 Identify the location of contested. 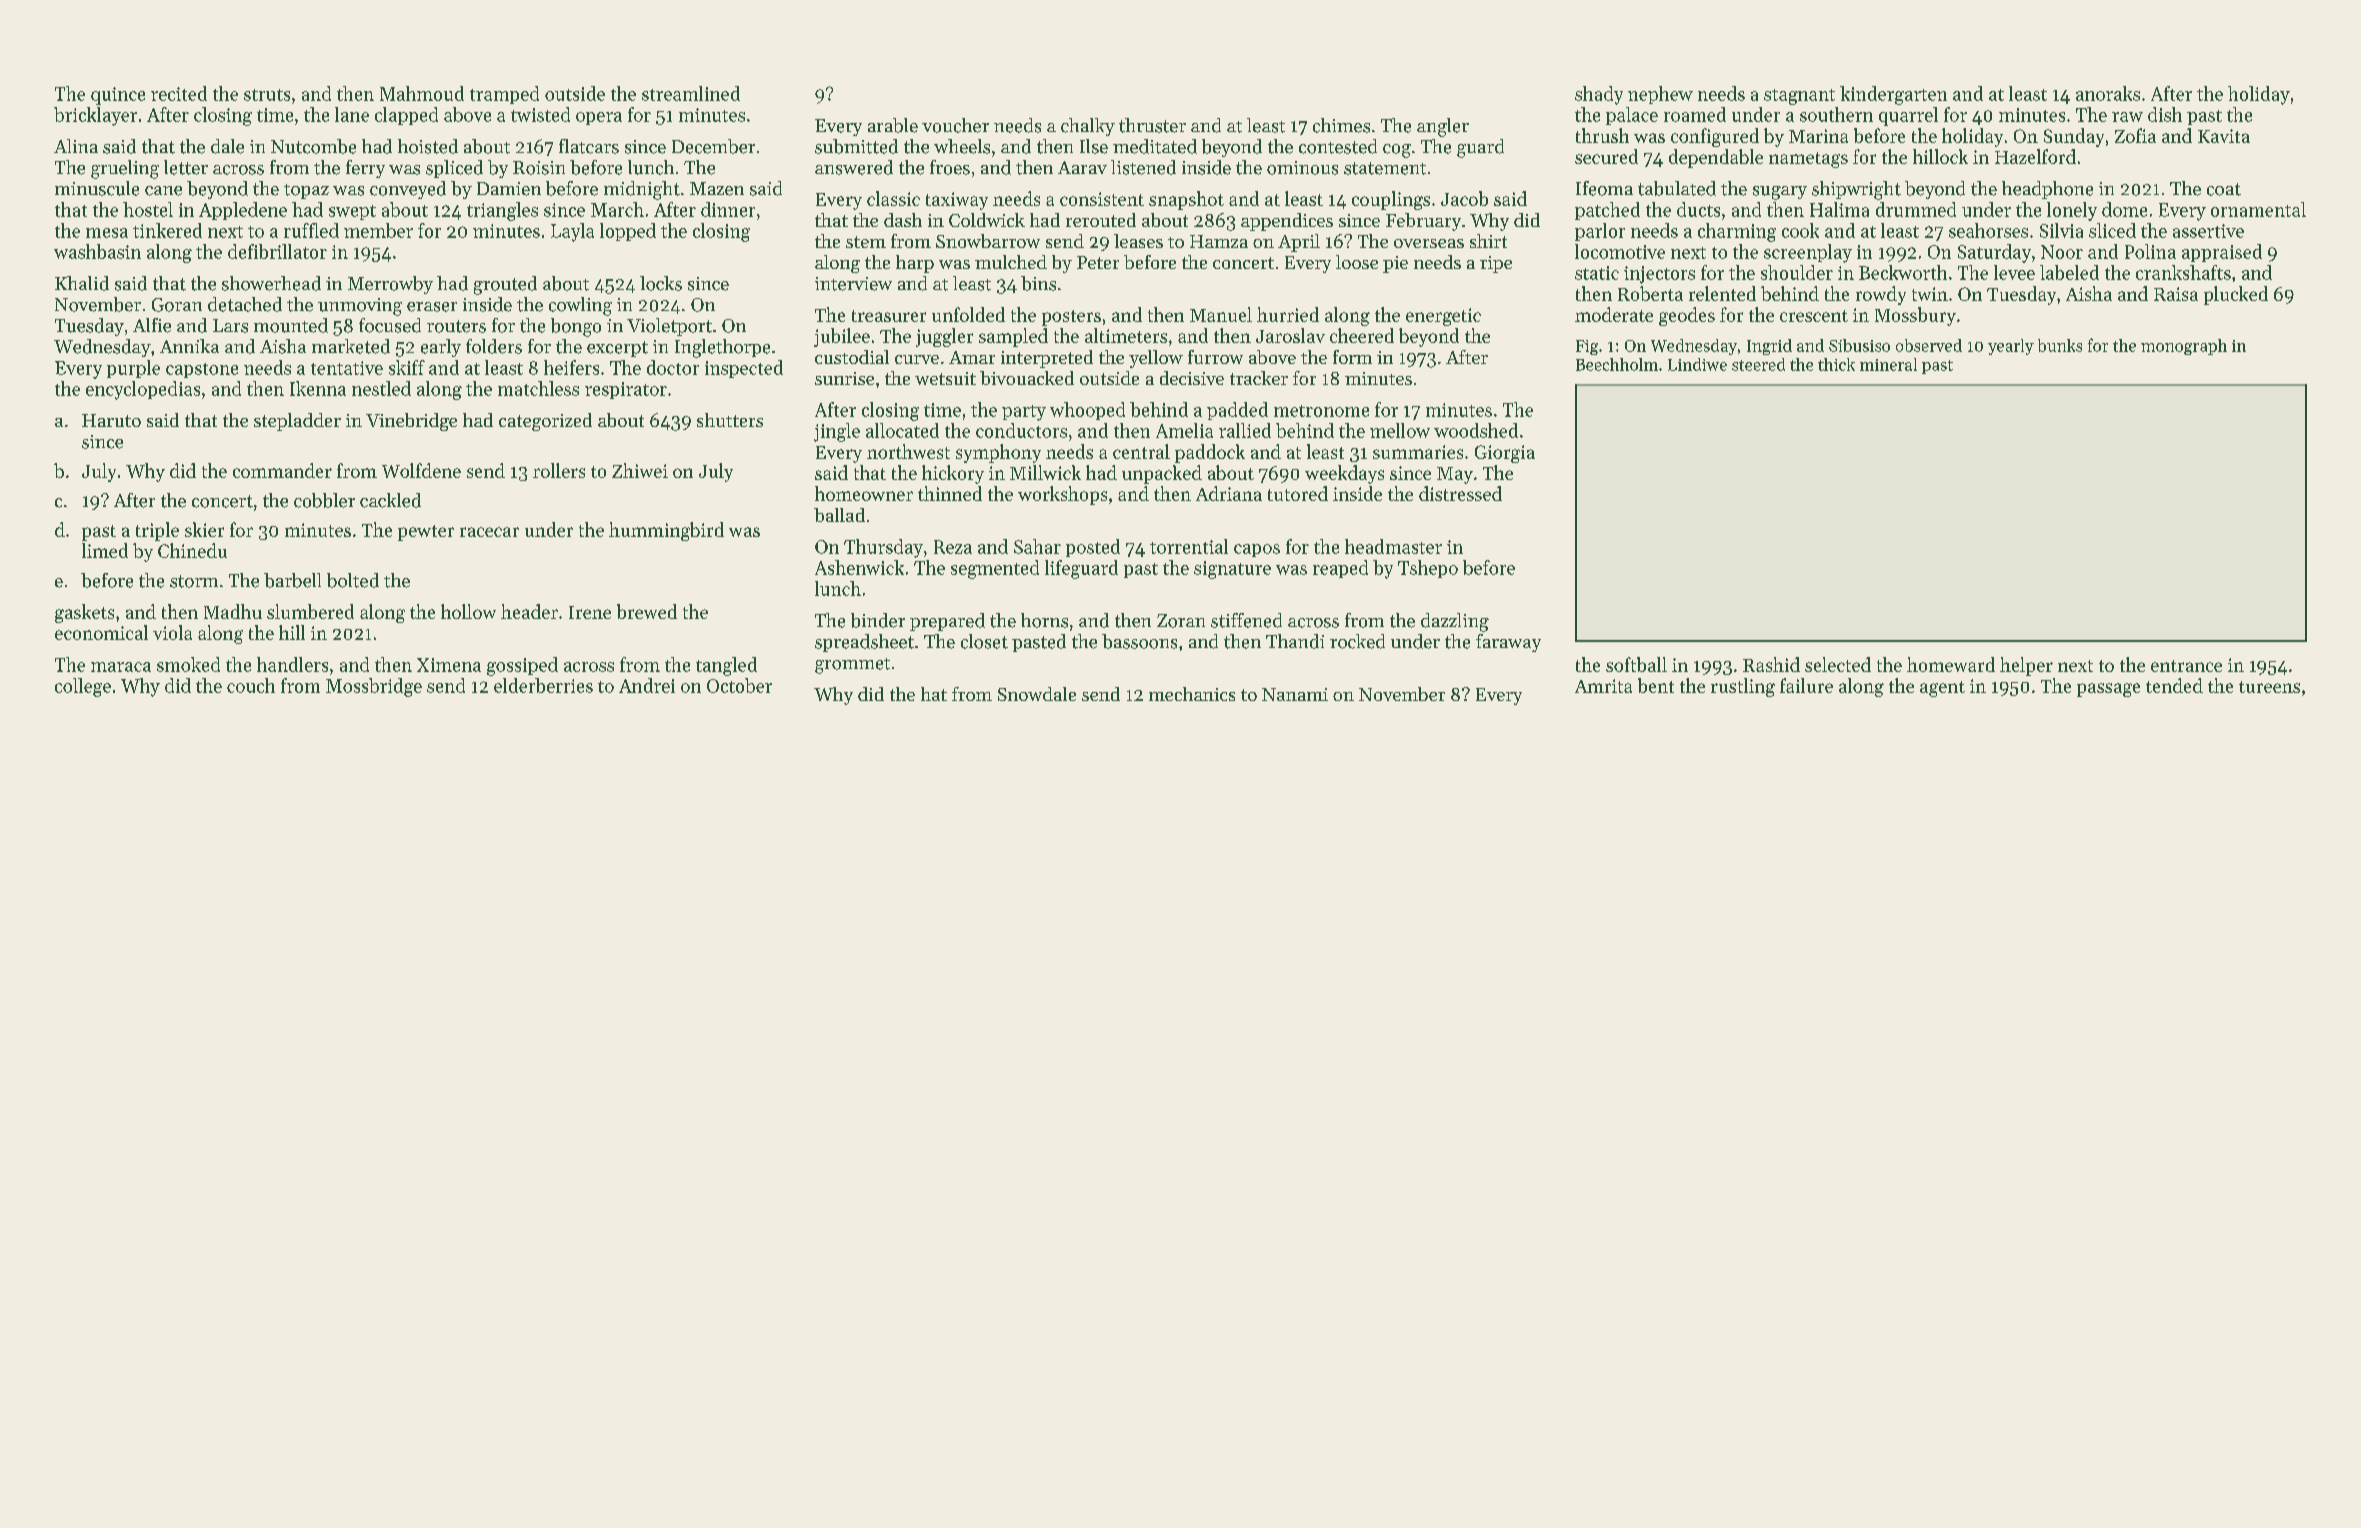
(1338, 146).
